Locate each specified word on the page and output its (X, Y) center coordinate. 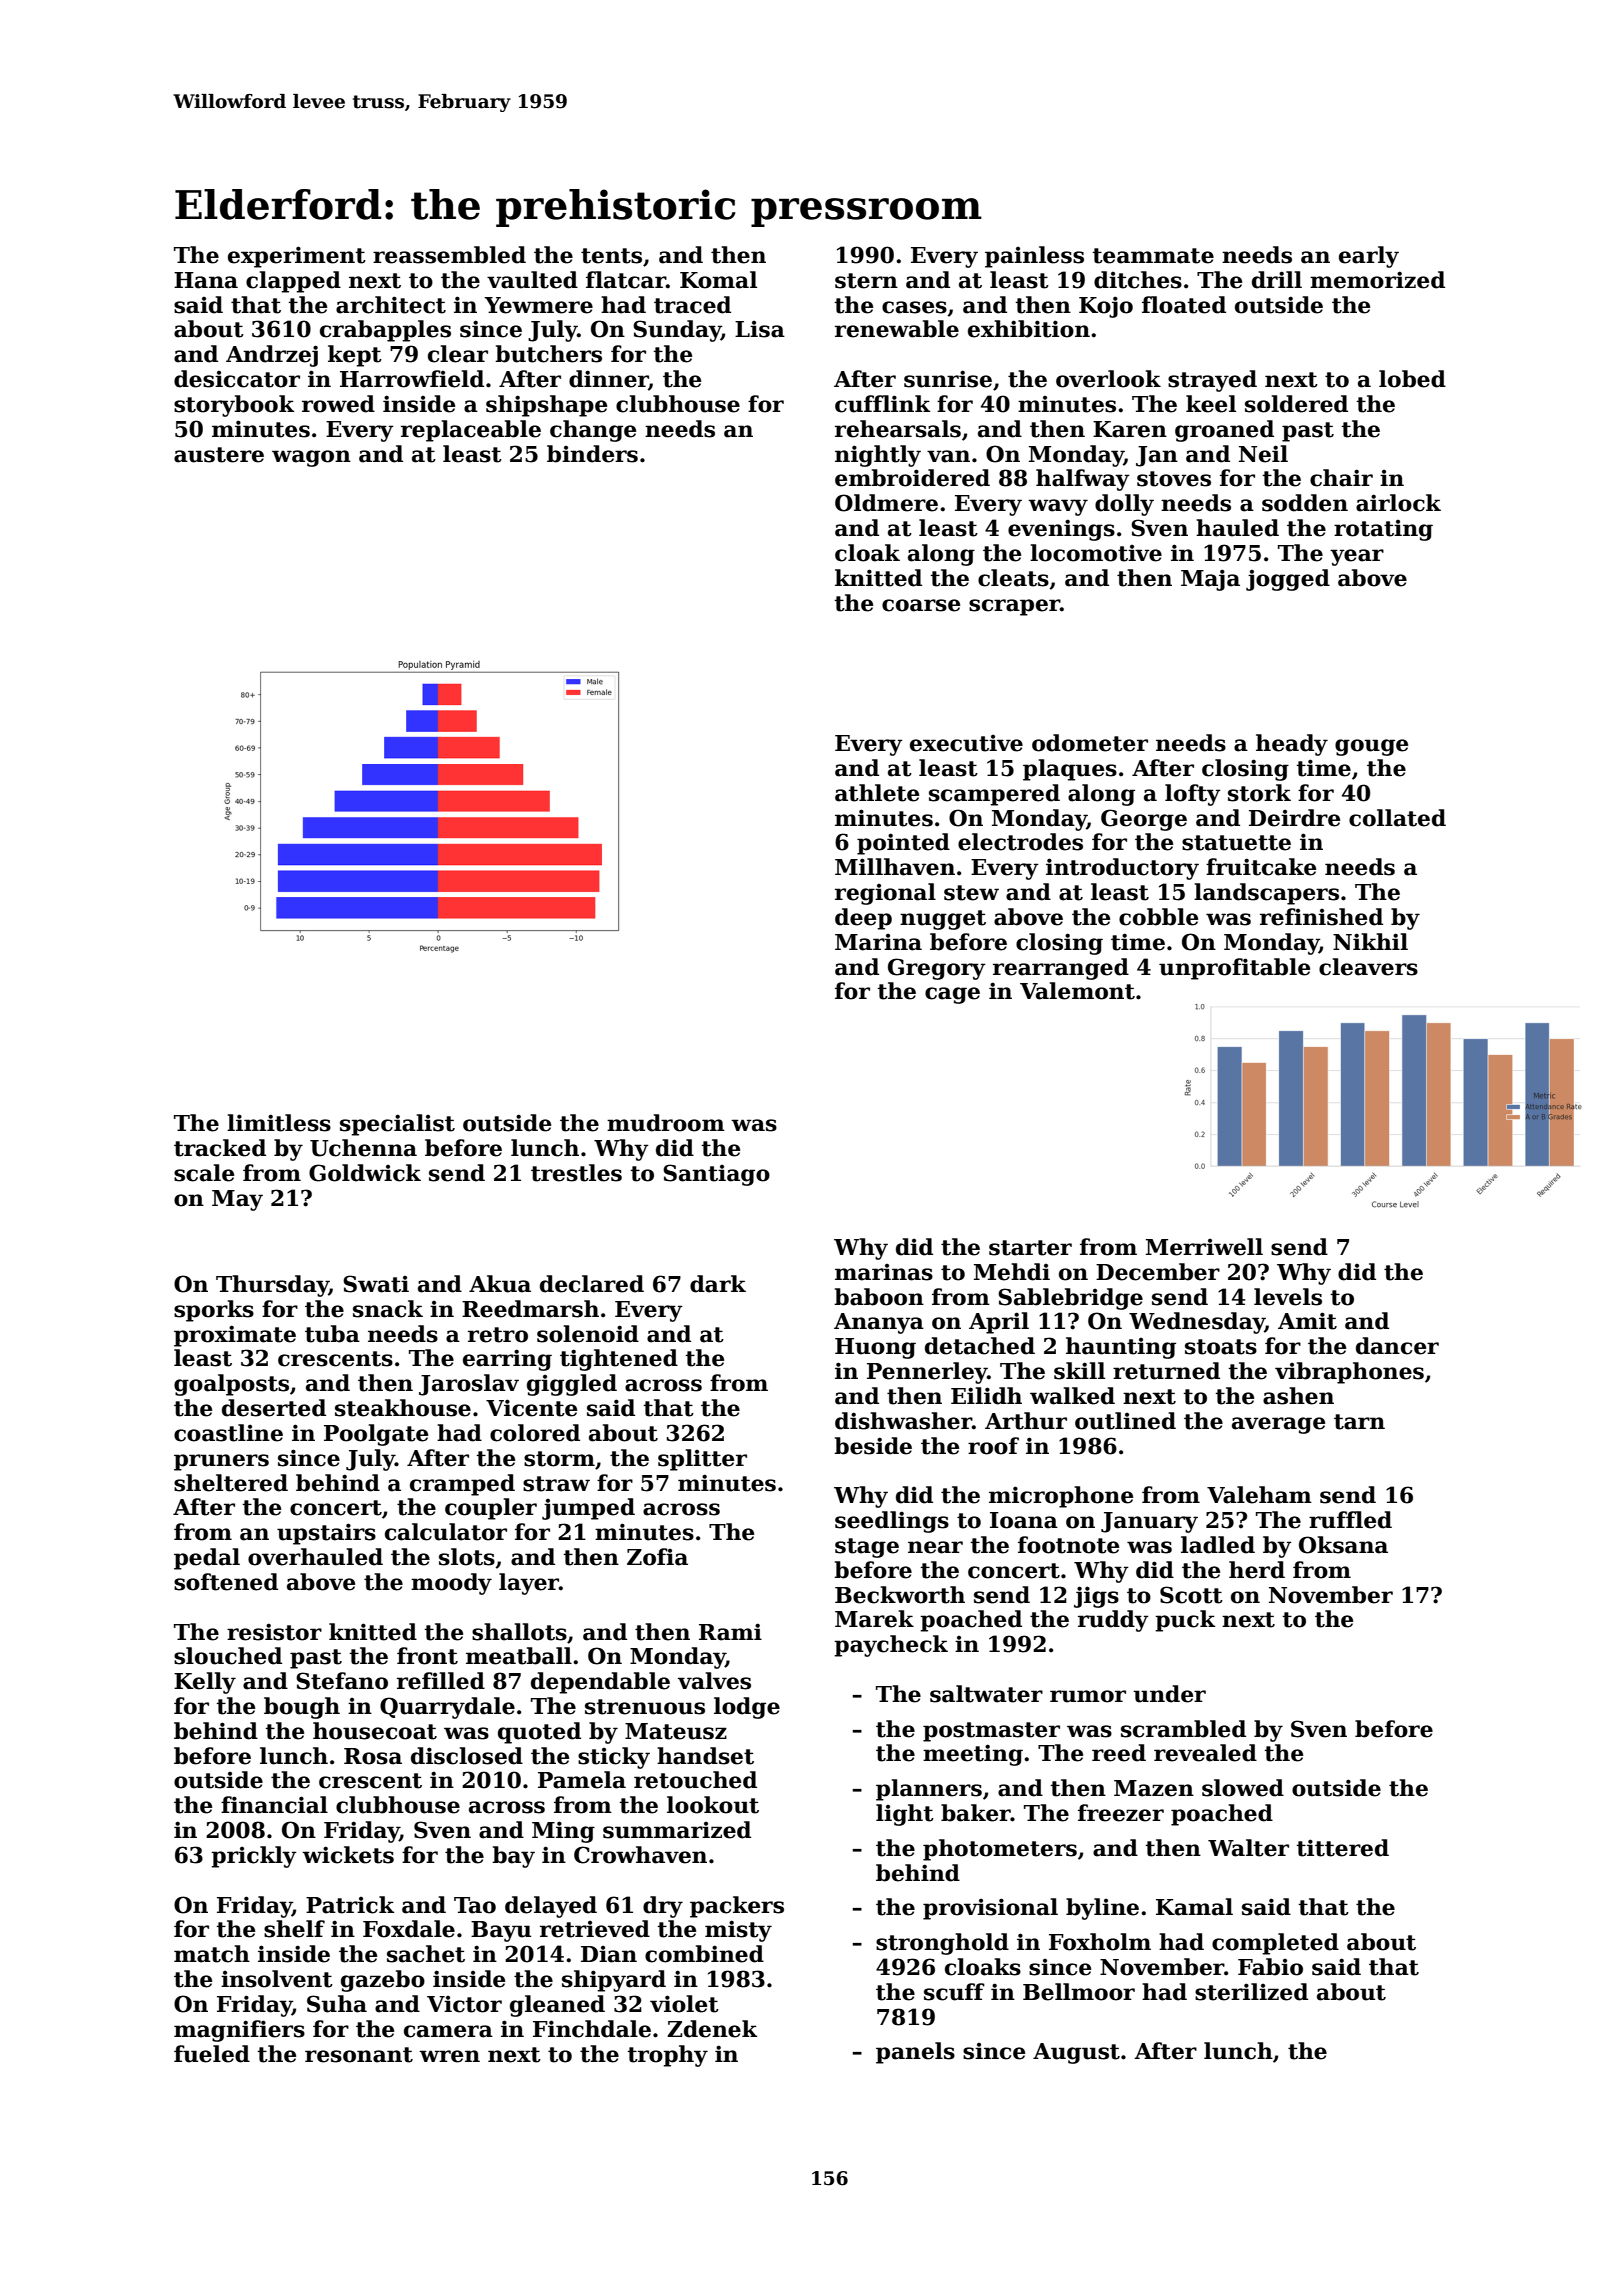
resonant (359, 2055)
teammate (1153, 256)
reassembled (449, 255)
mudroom (666, 1123)
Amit (1307, 1321)
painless (1034, 257)
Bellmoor (1079, 1992)
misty (738, 1931)
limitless (279, 1123)
